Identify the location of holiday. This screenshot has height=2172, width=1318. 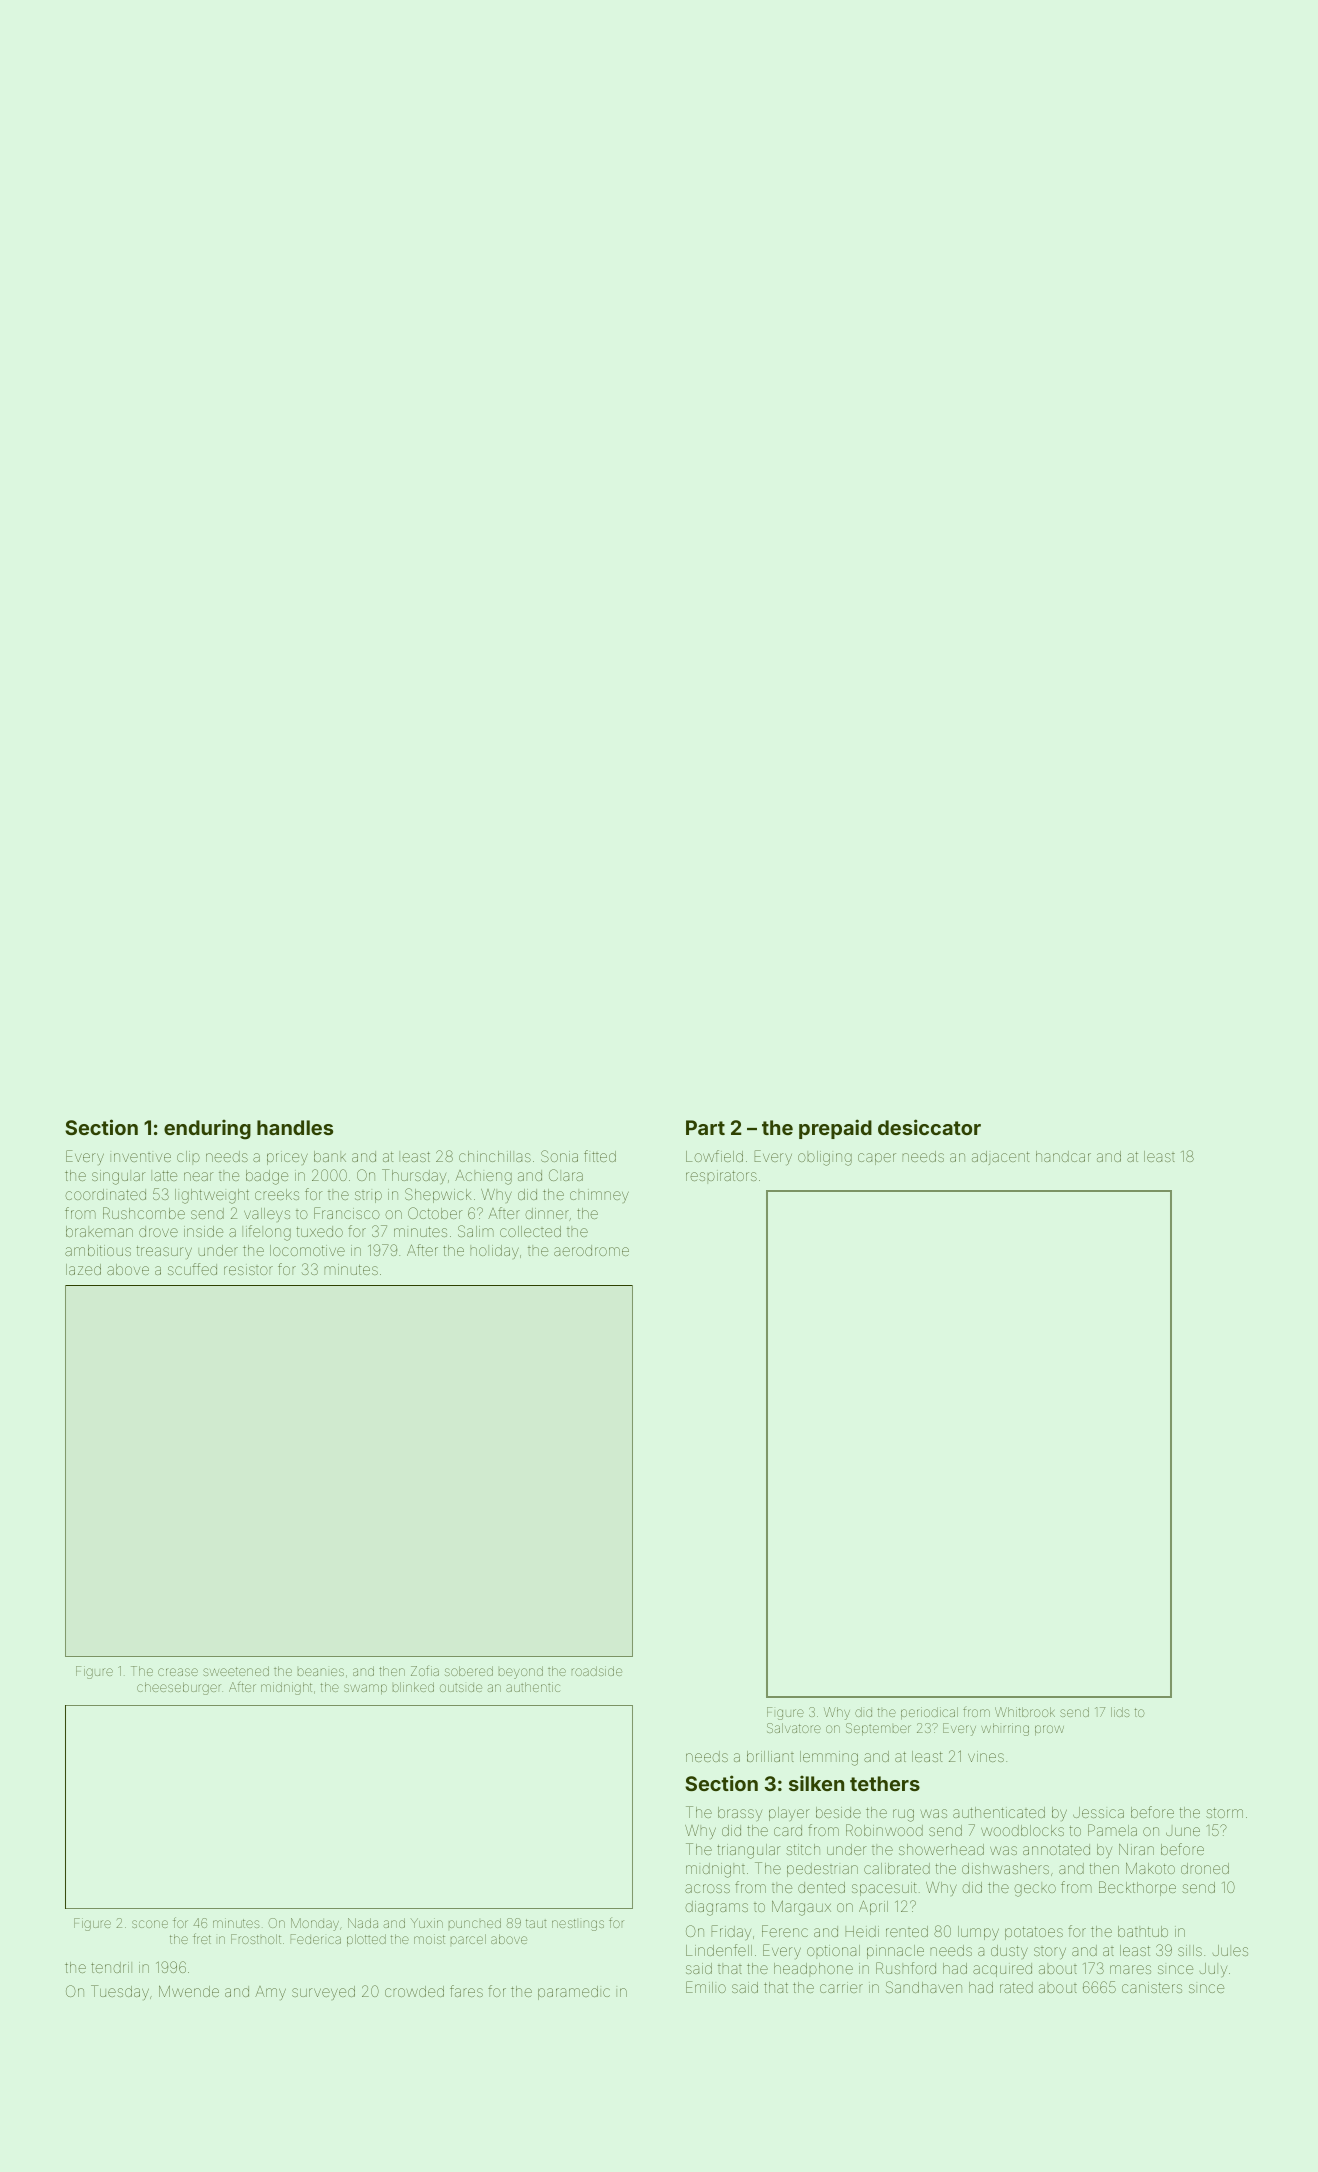
(495, 1252).
